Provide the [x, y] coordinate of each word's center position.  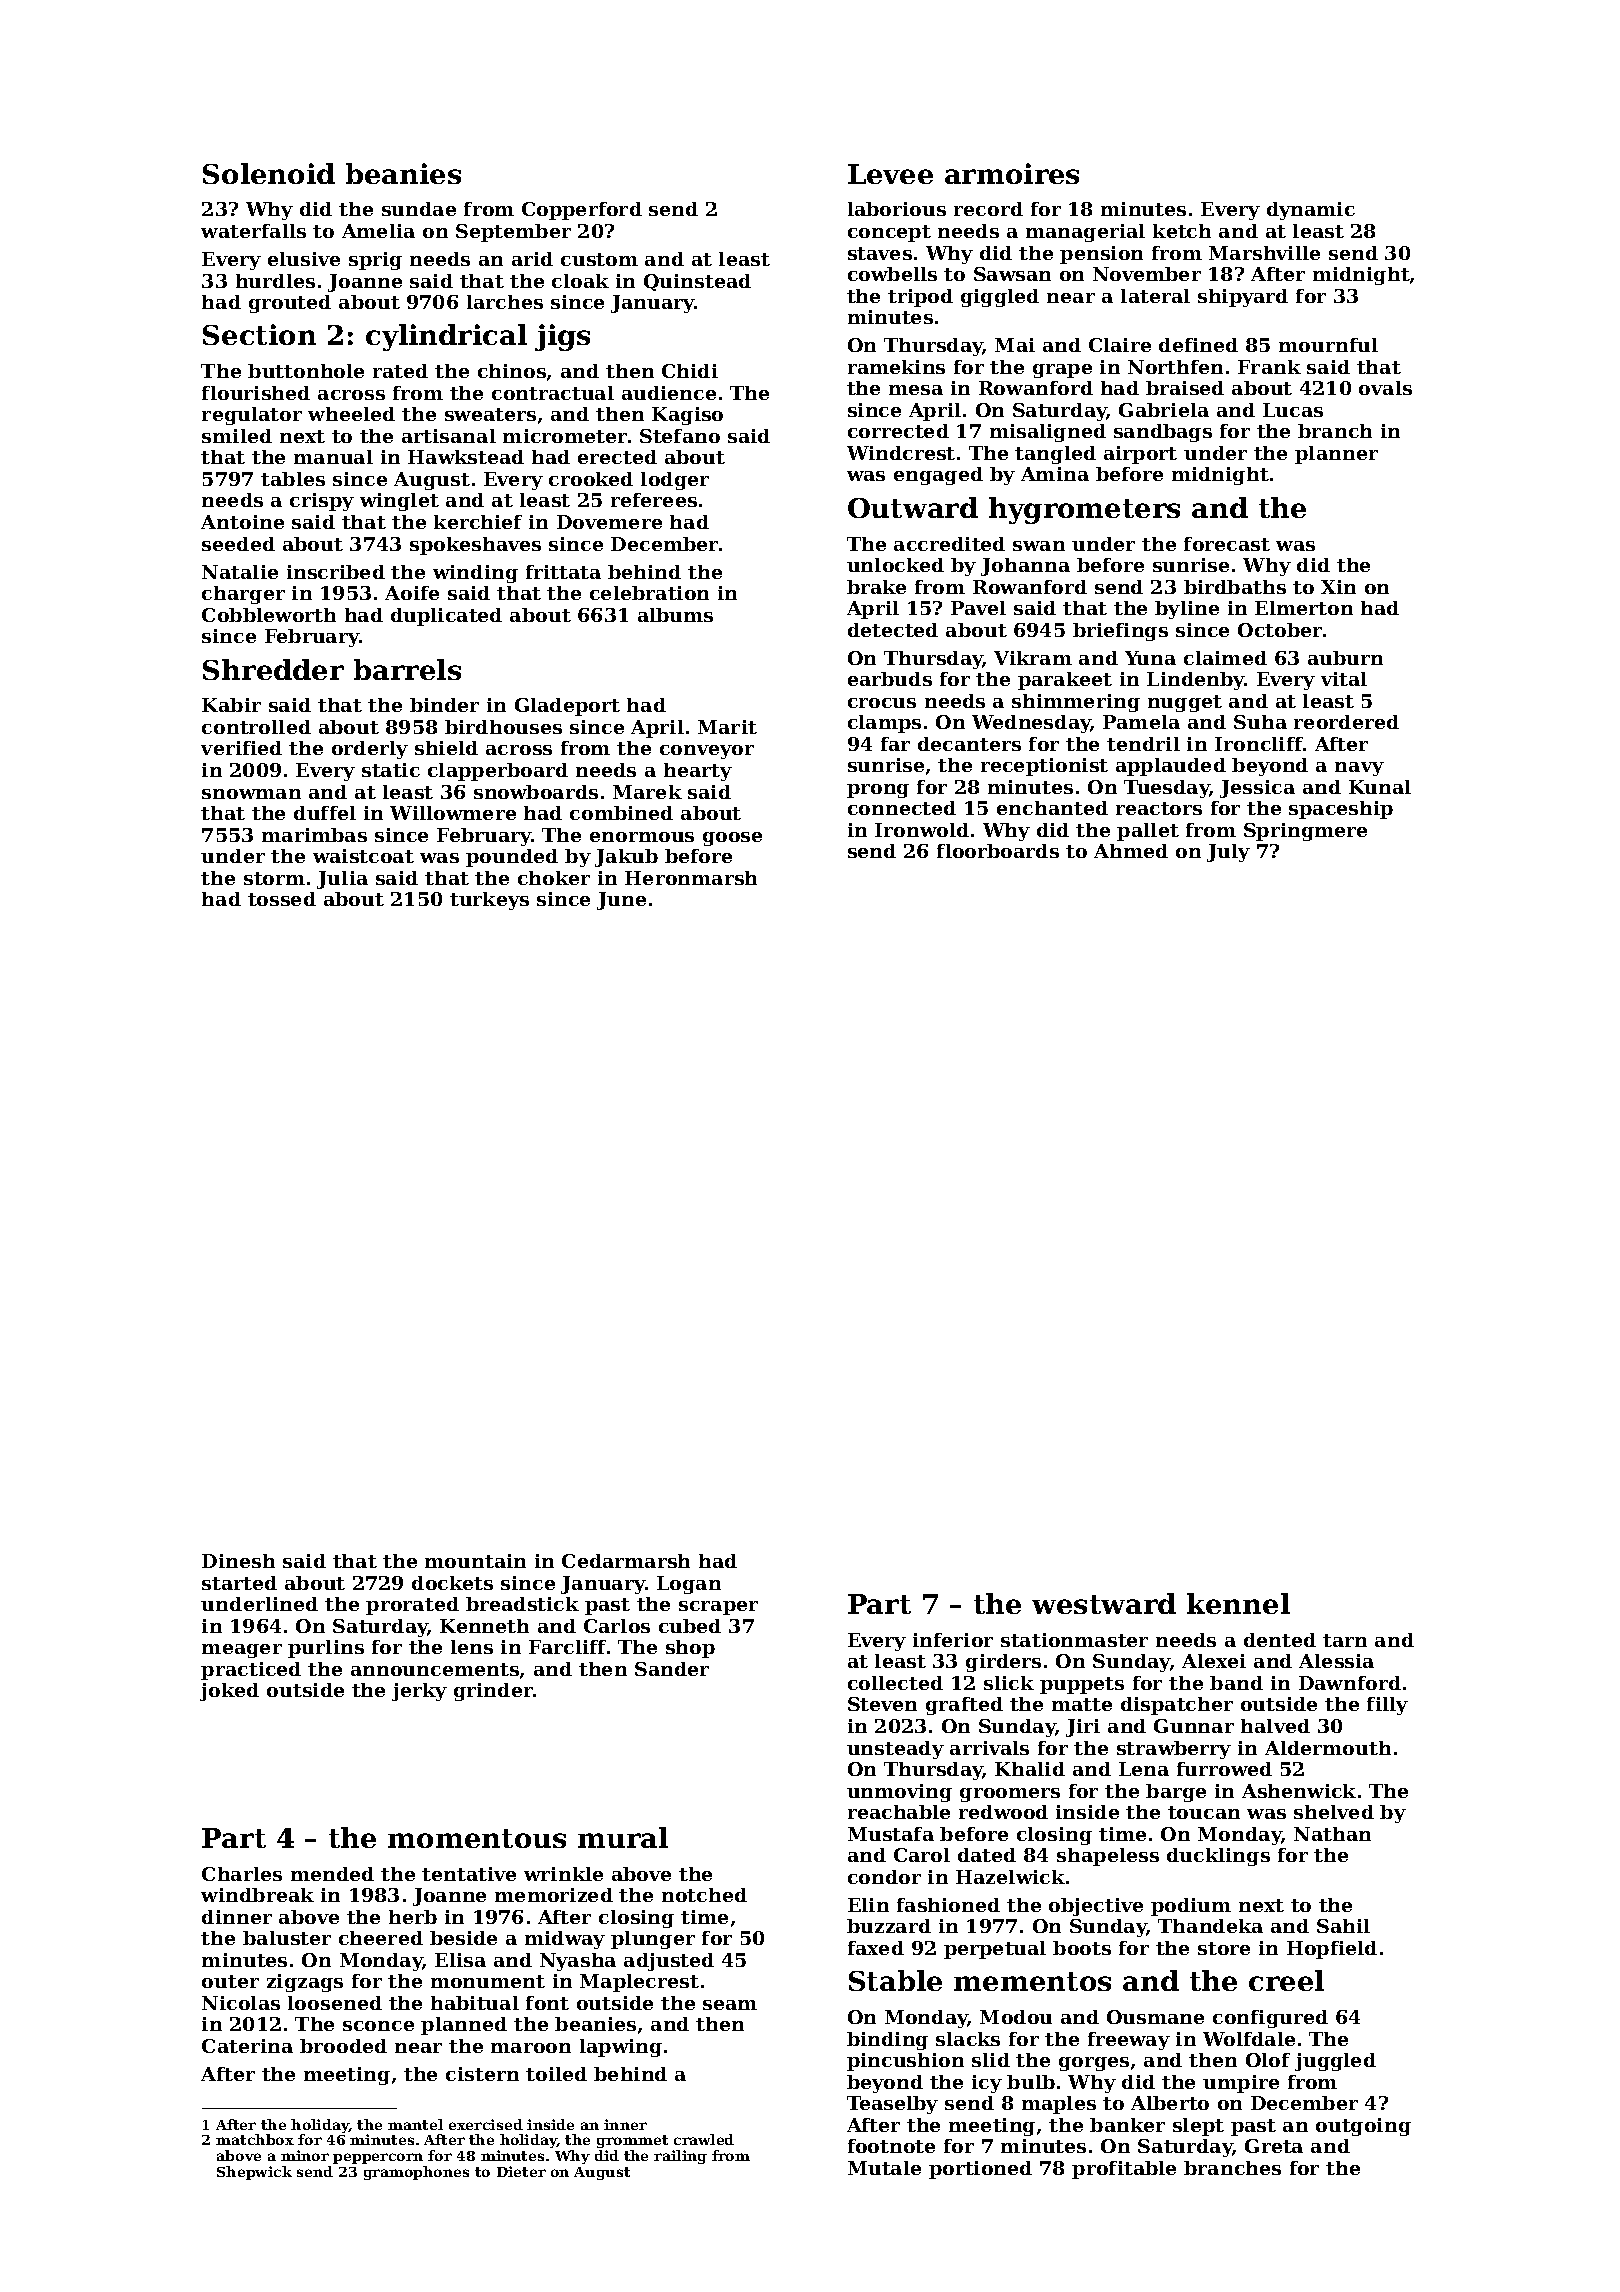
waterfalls [253, 231]
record [988, 209]
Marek [647, 792]
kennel [1238, 1603]
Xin [1338, 587]
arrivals [989, 1748]
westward [1104, 1603]
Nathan [1332, 1834]
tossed [282, 899]
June [621, 901]
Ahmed [1131, 851]
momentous [477, 1838]
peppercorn [378, 2158]
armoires [1012, 173]
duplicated [446, 617]
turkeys [489, 901]
